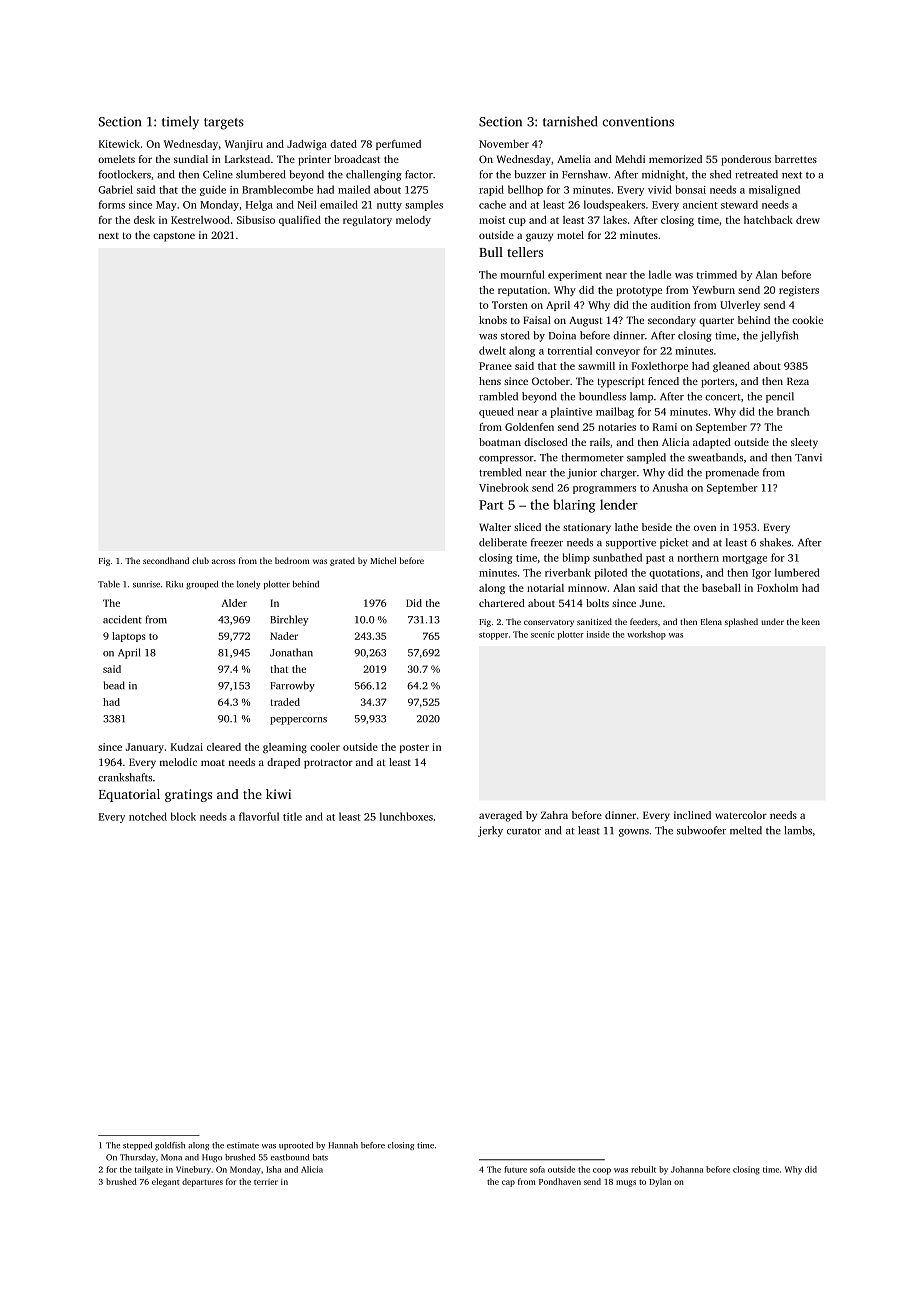 The height and width of the screenshot is (1308, 924). I want to click on conventions, so click(638, 122).
